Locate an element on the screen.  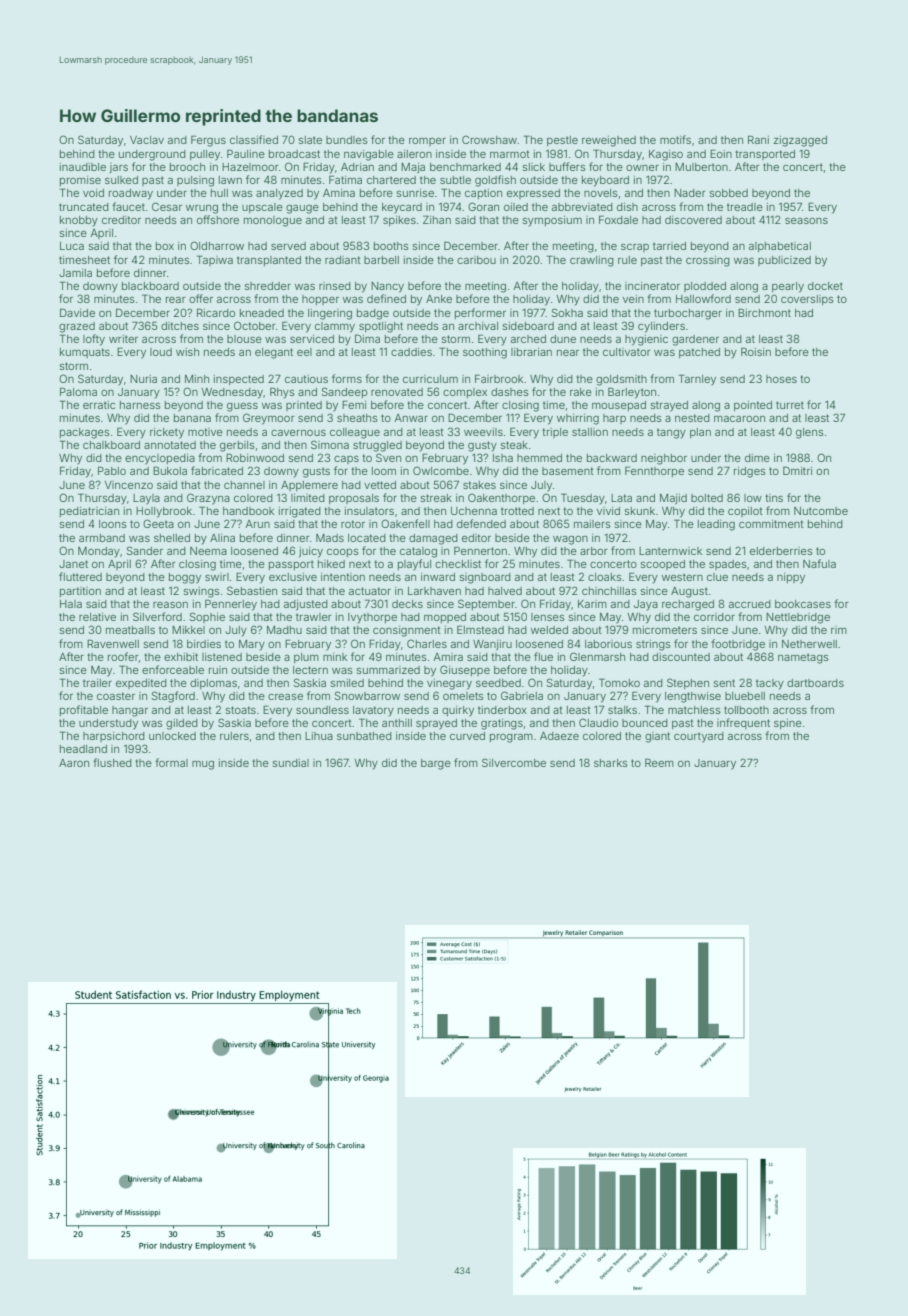
Jamila is located at coordinates (75, 273).
